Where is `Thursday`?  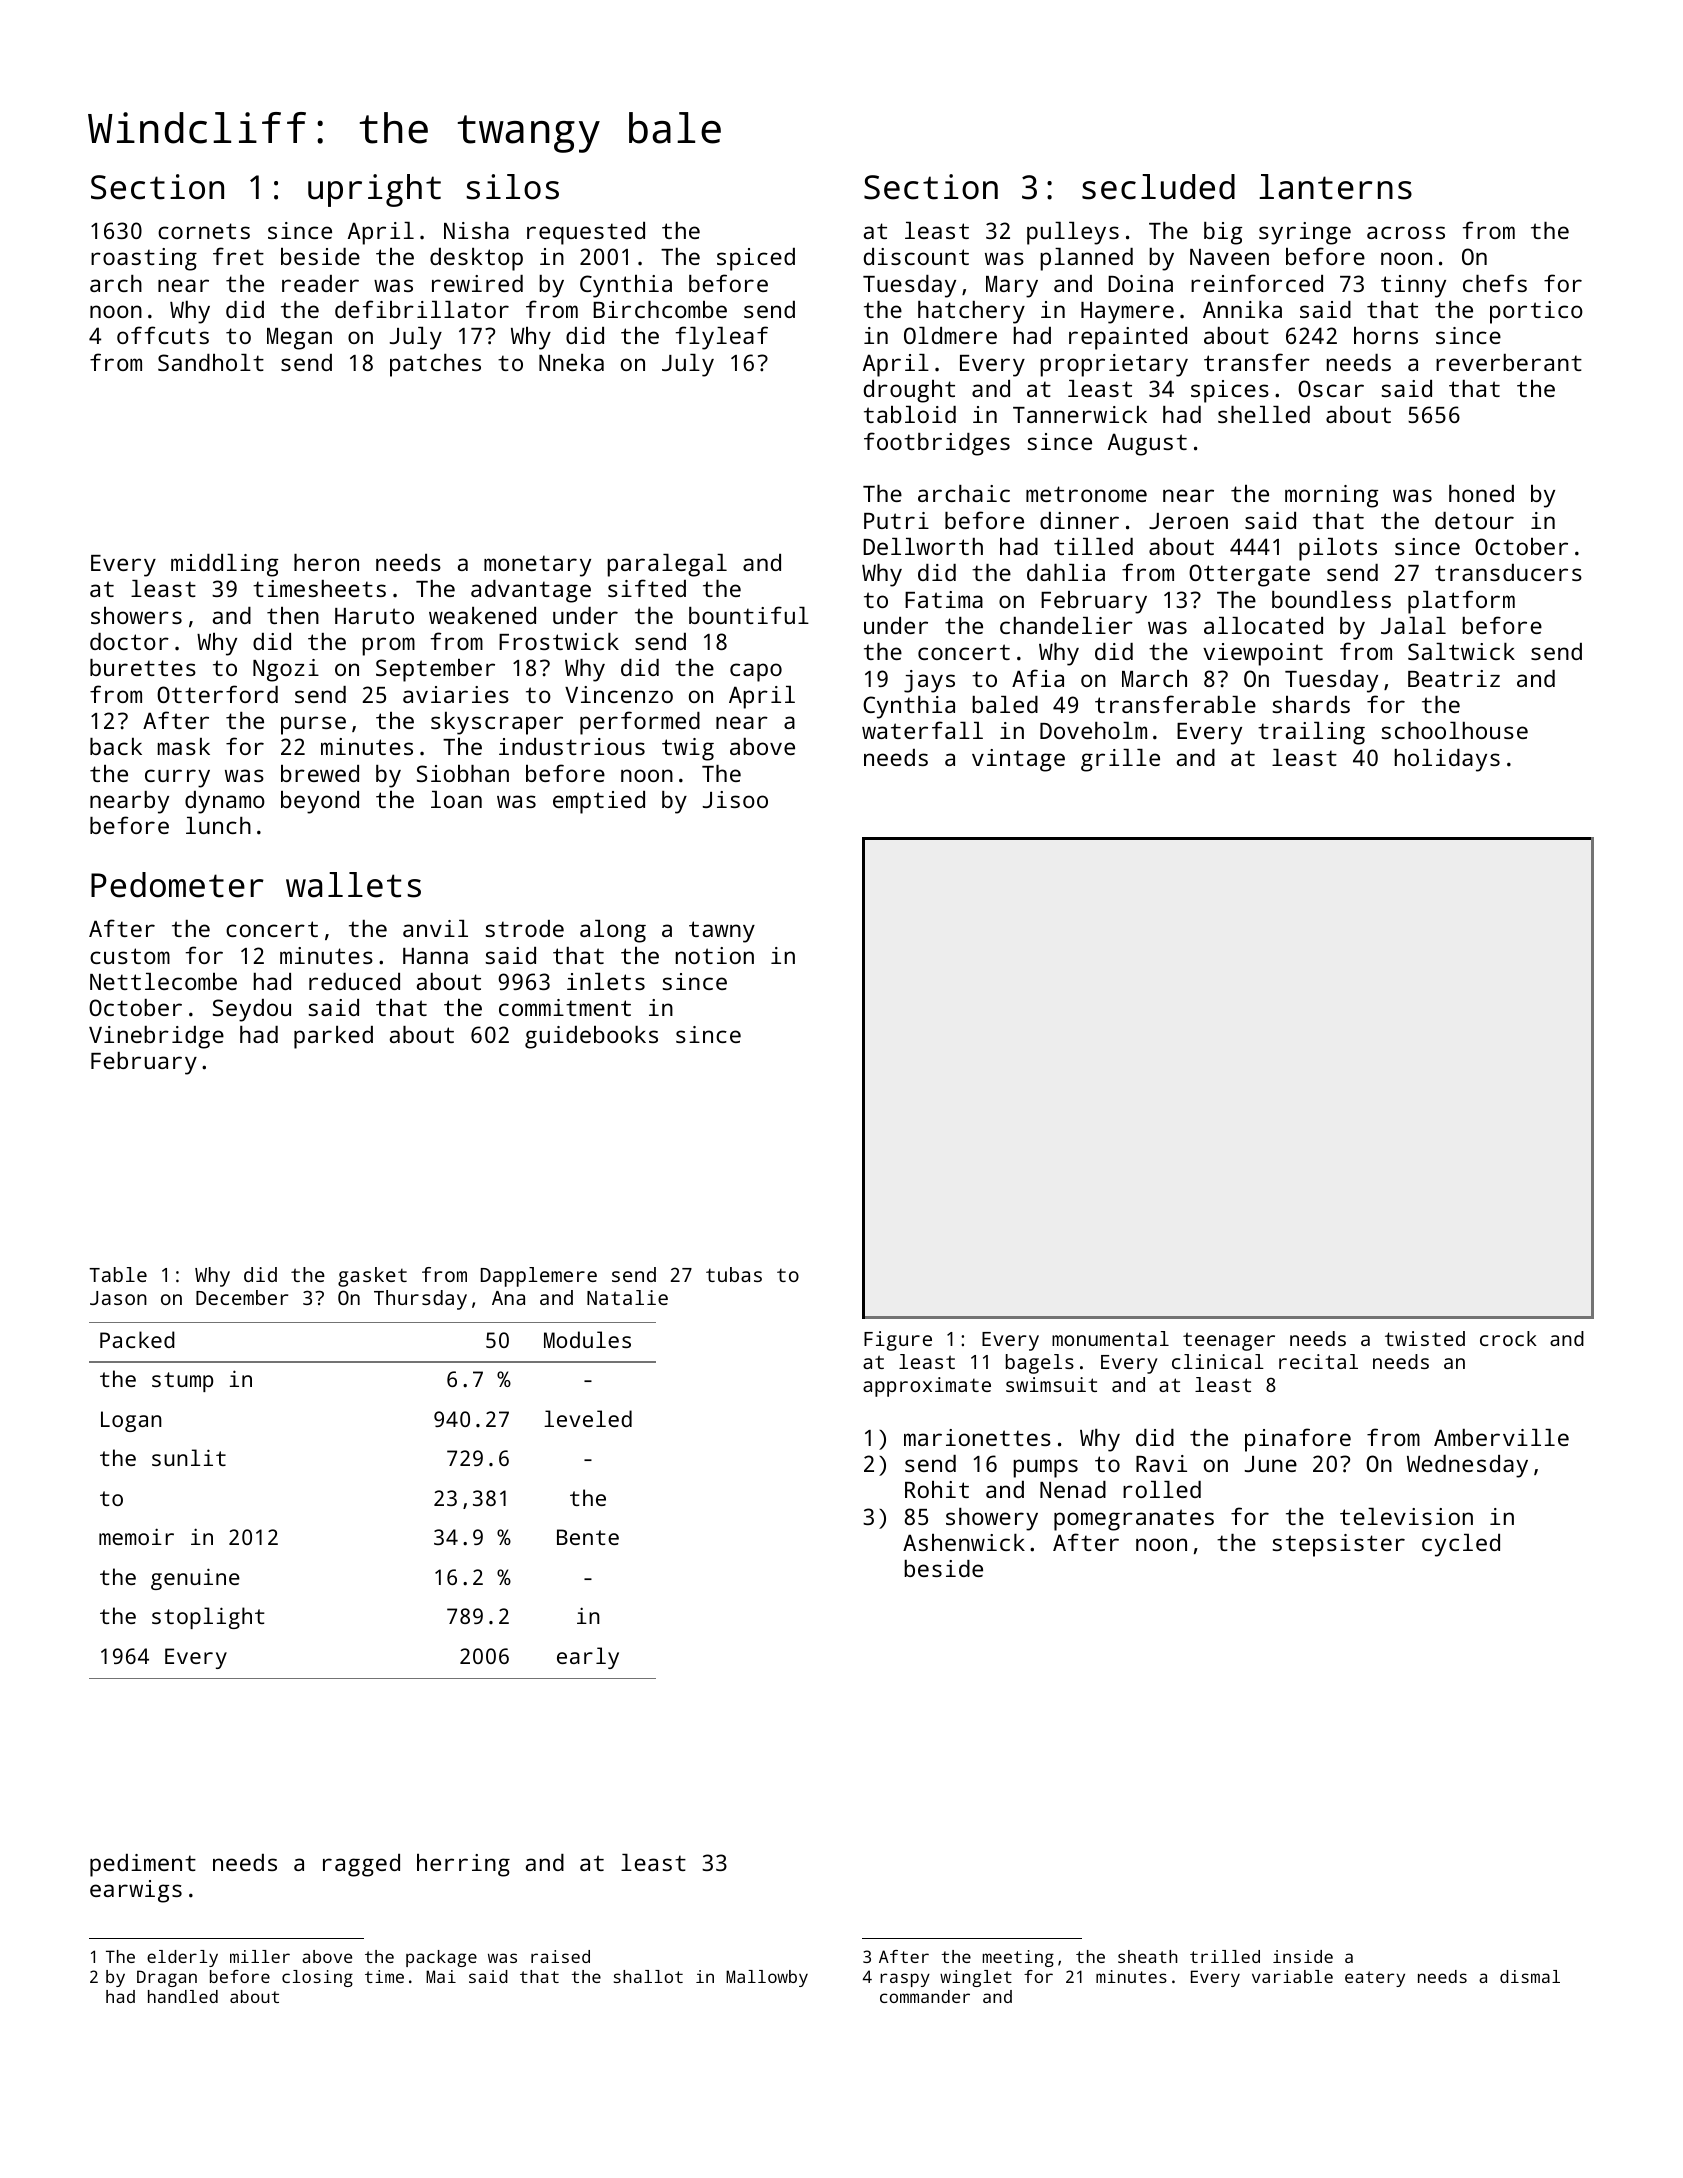
Thursday is located at coordinates (420, 1300).
